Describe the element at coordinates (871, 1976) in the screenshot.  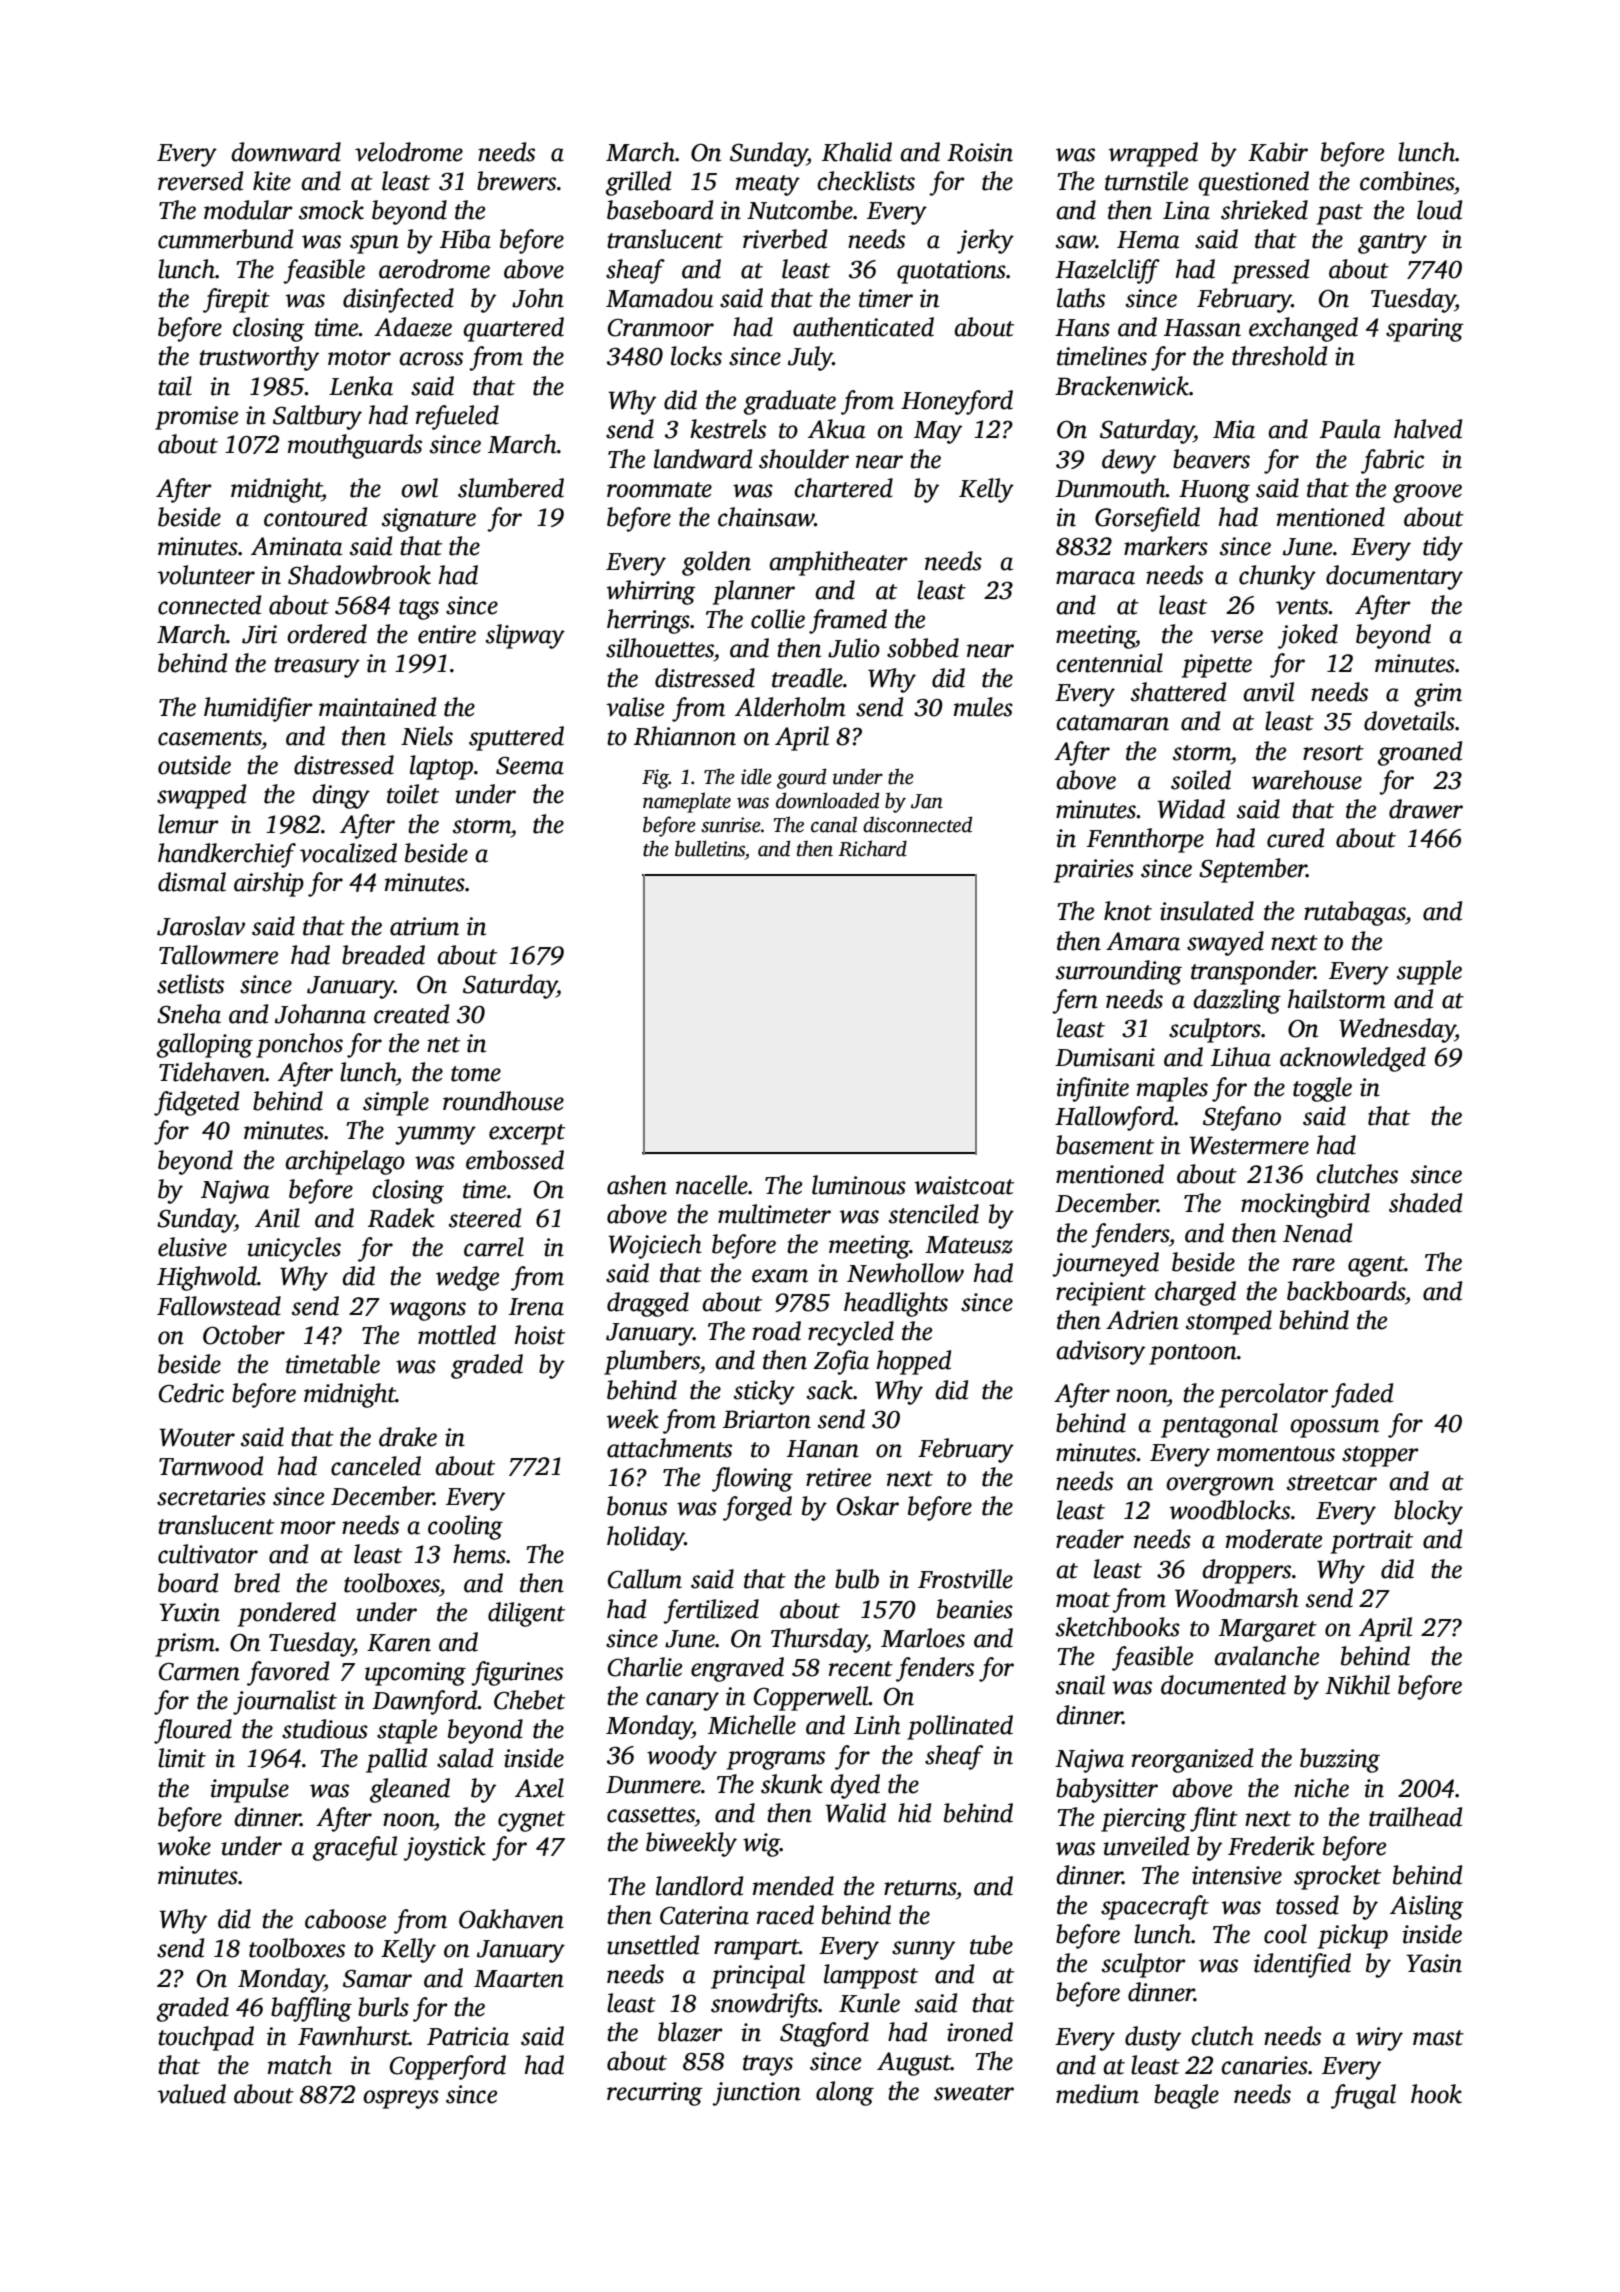
I see `lamppost` at that location.
